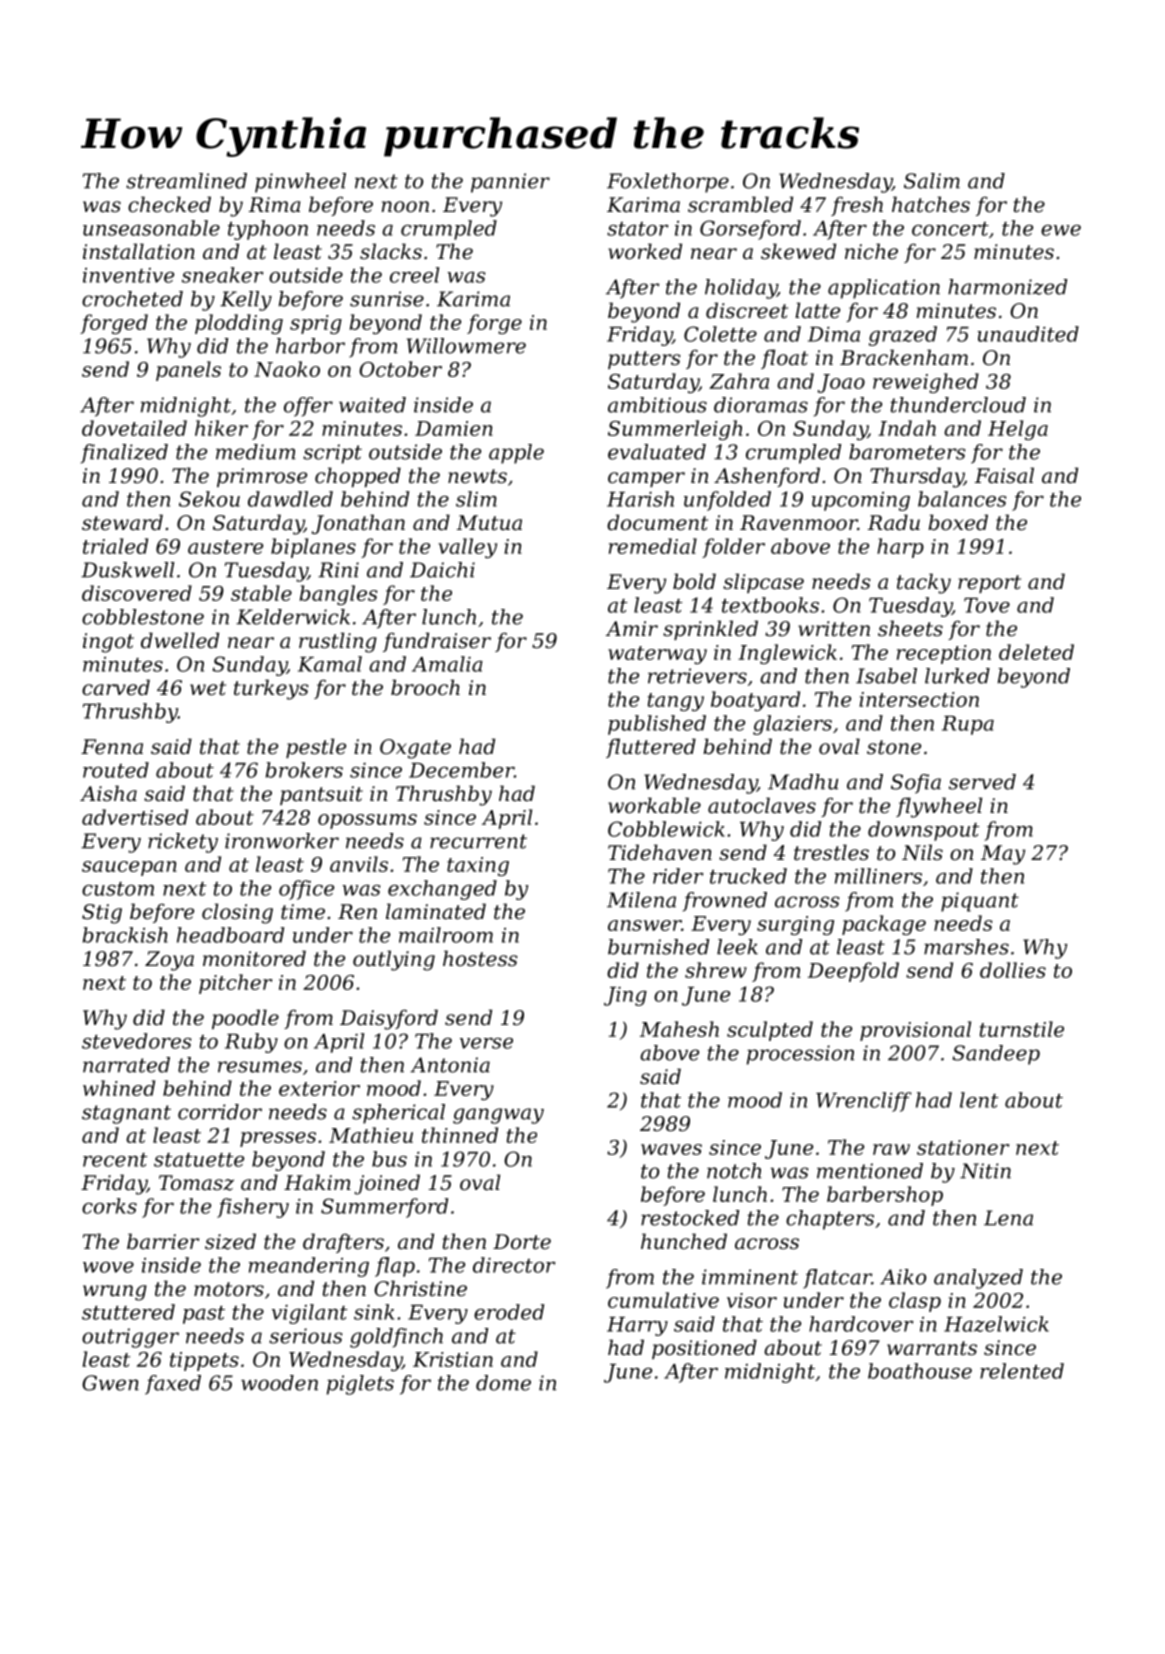 This image has width=1165, height=1654. I want to click on December, so click(461, 770).
